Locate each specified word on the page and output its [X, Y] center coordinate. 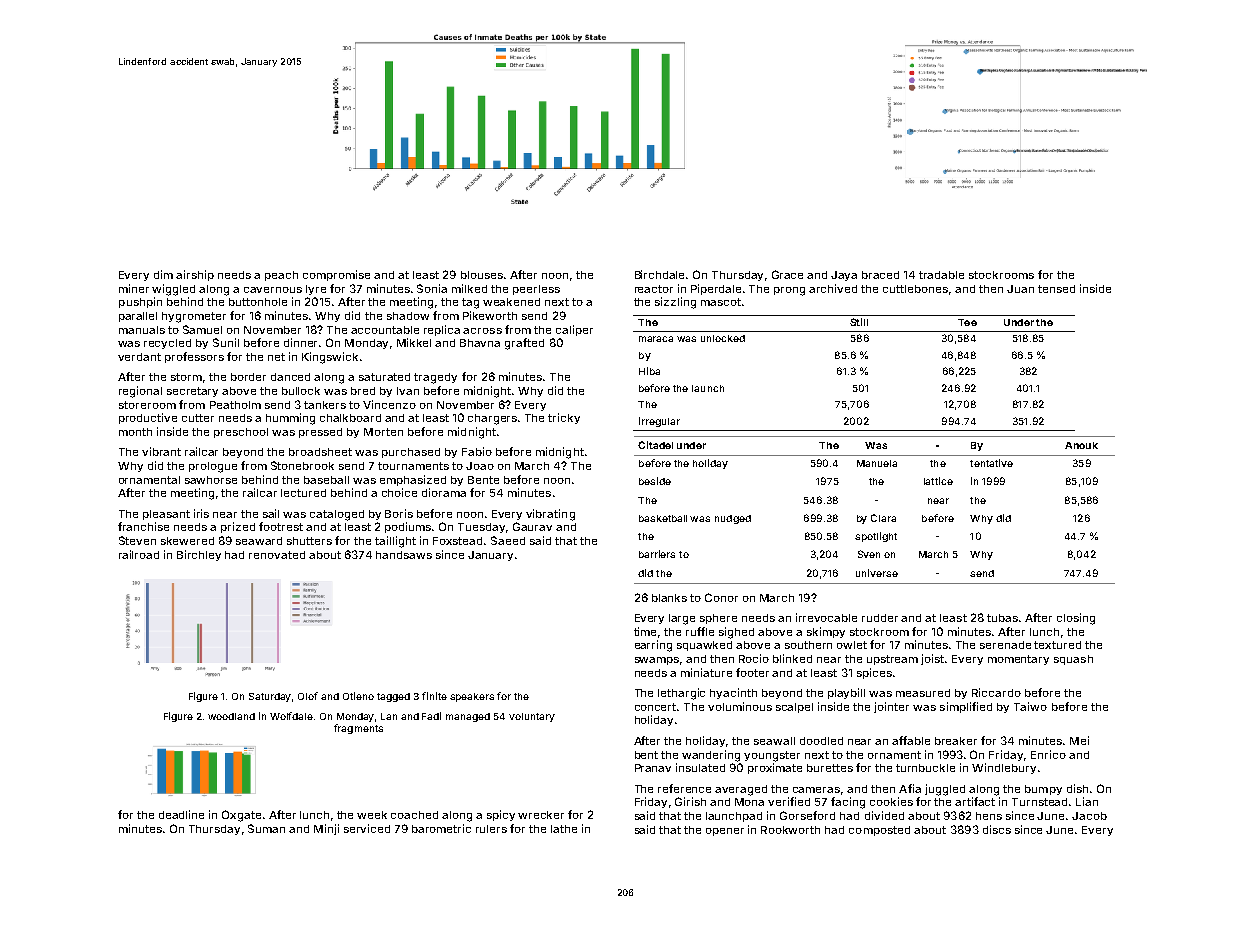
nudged [733, 519]
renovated [277, 555]
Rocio [754, 658]
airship [195, 275]
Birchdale [659, 274]
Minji [326, 829]
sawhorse [211, 480]
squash [1073, 660]
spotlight [876, 537]
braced [880, 275]
